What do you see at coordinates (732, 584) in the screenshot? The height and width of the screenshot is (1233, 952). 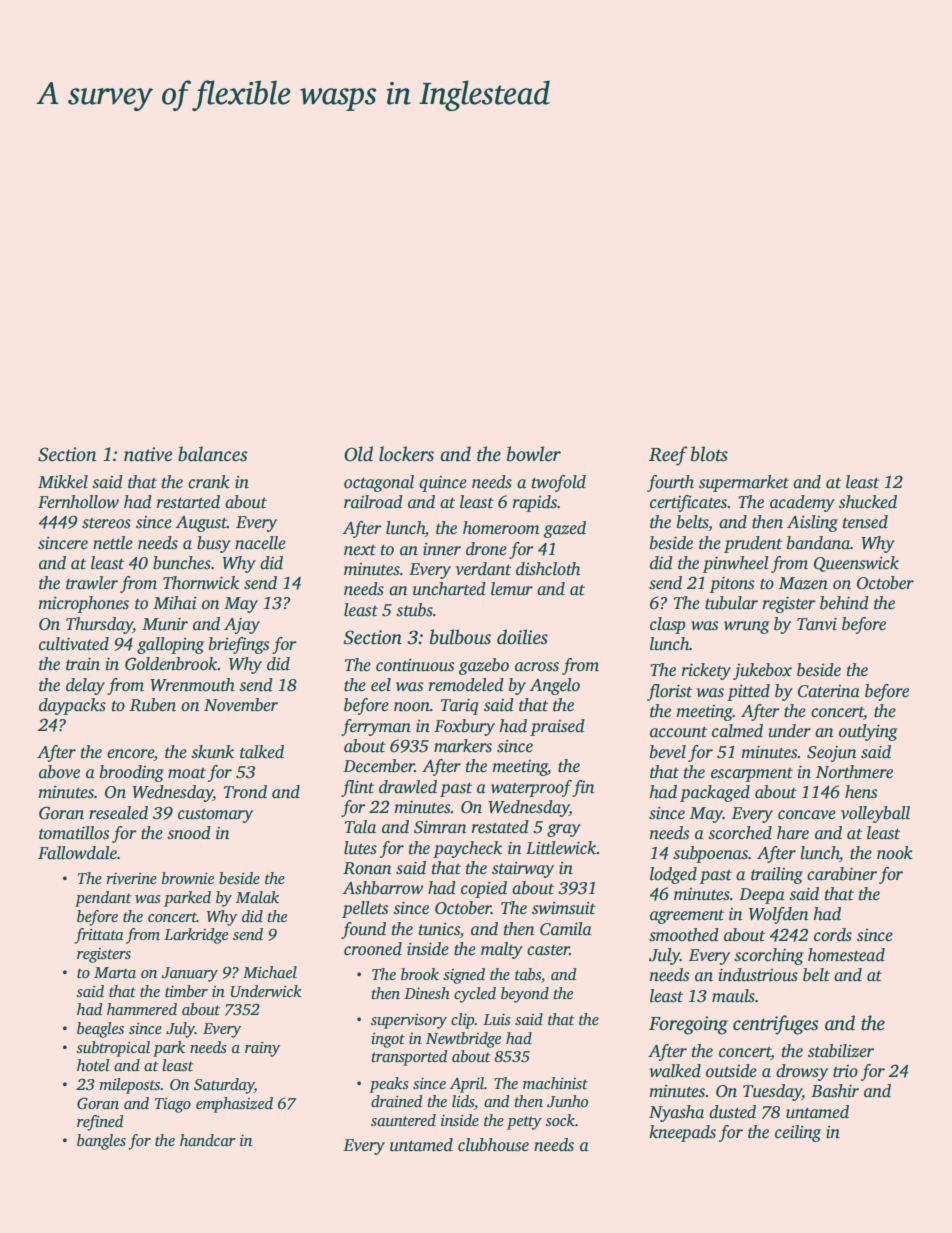 I see `pitons` at bounding box center [732, 584].
